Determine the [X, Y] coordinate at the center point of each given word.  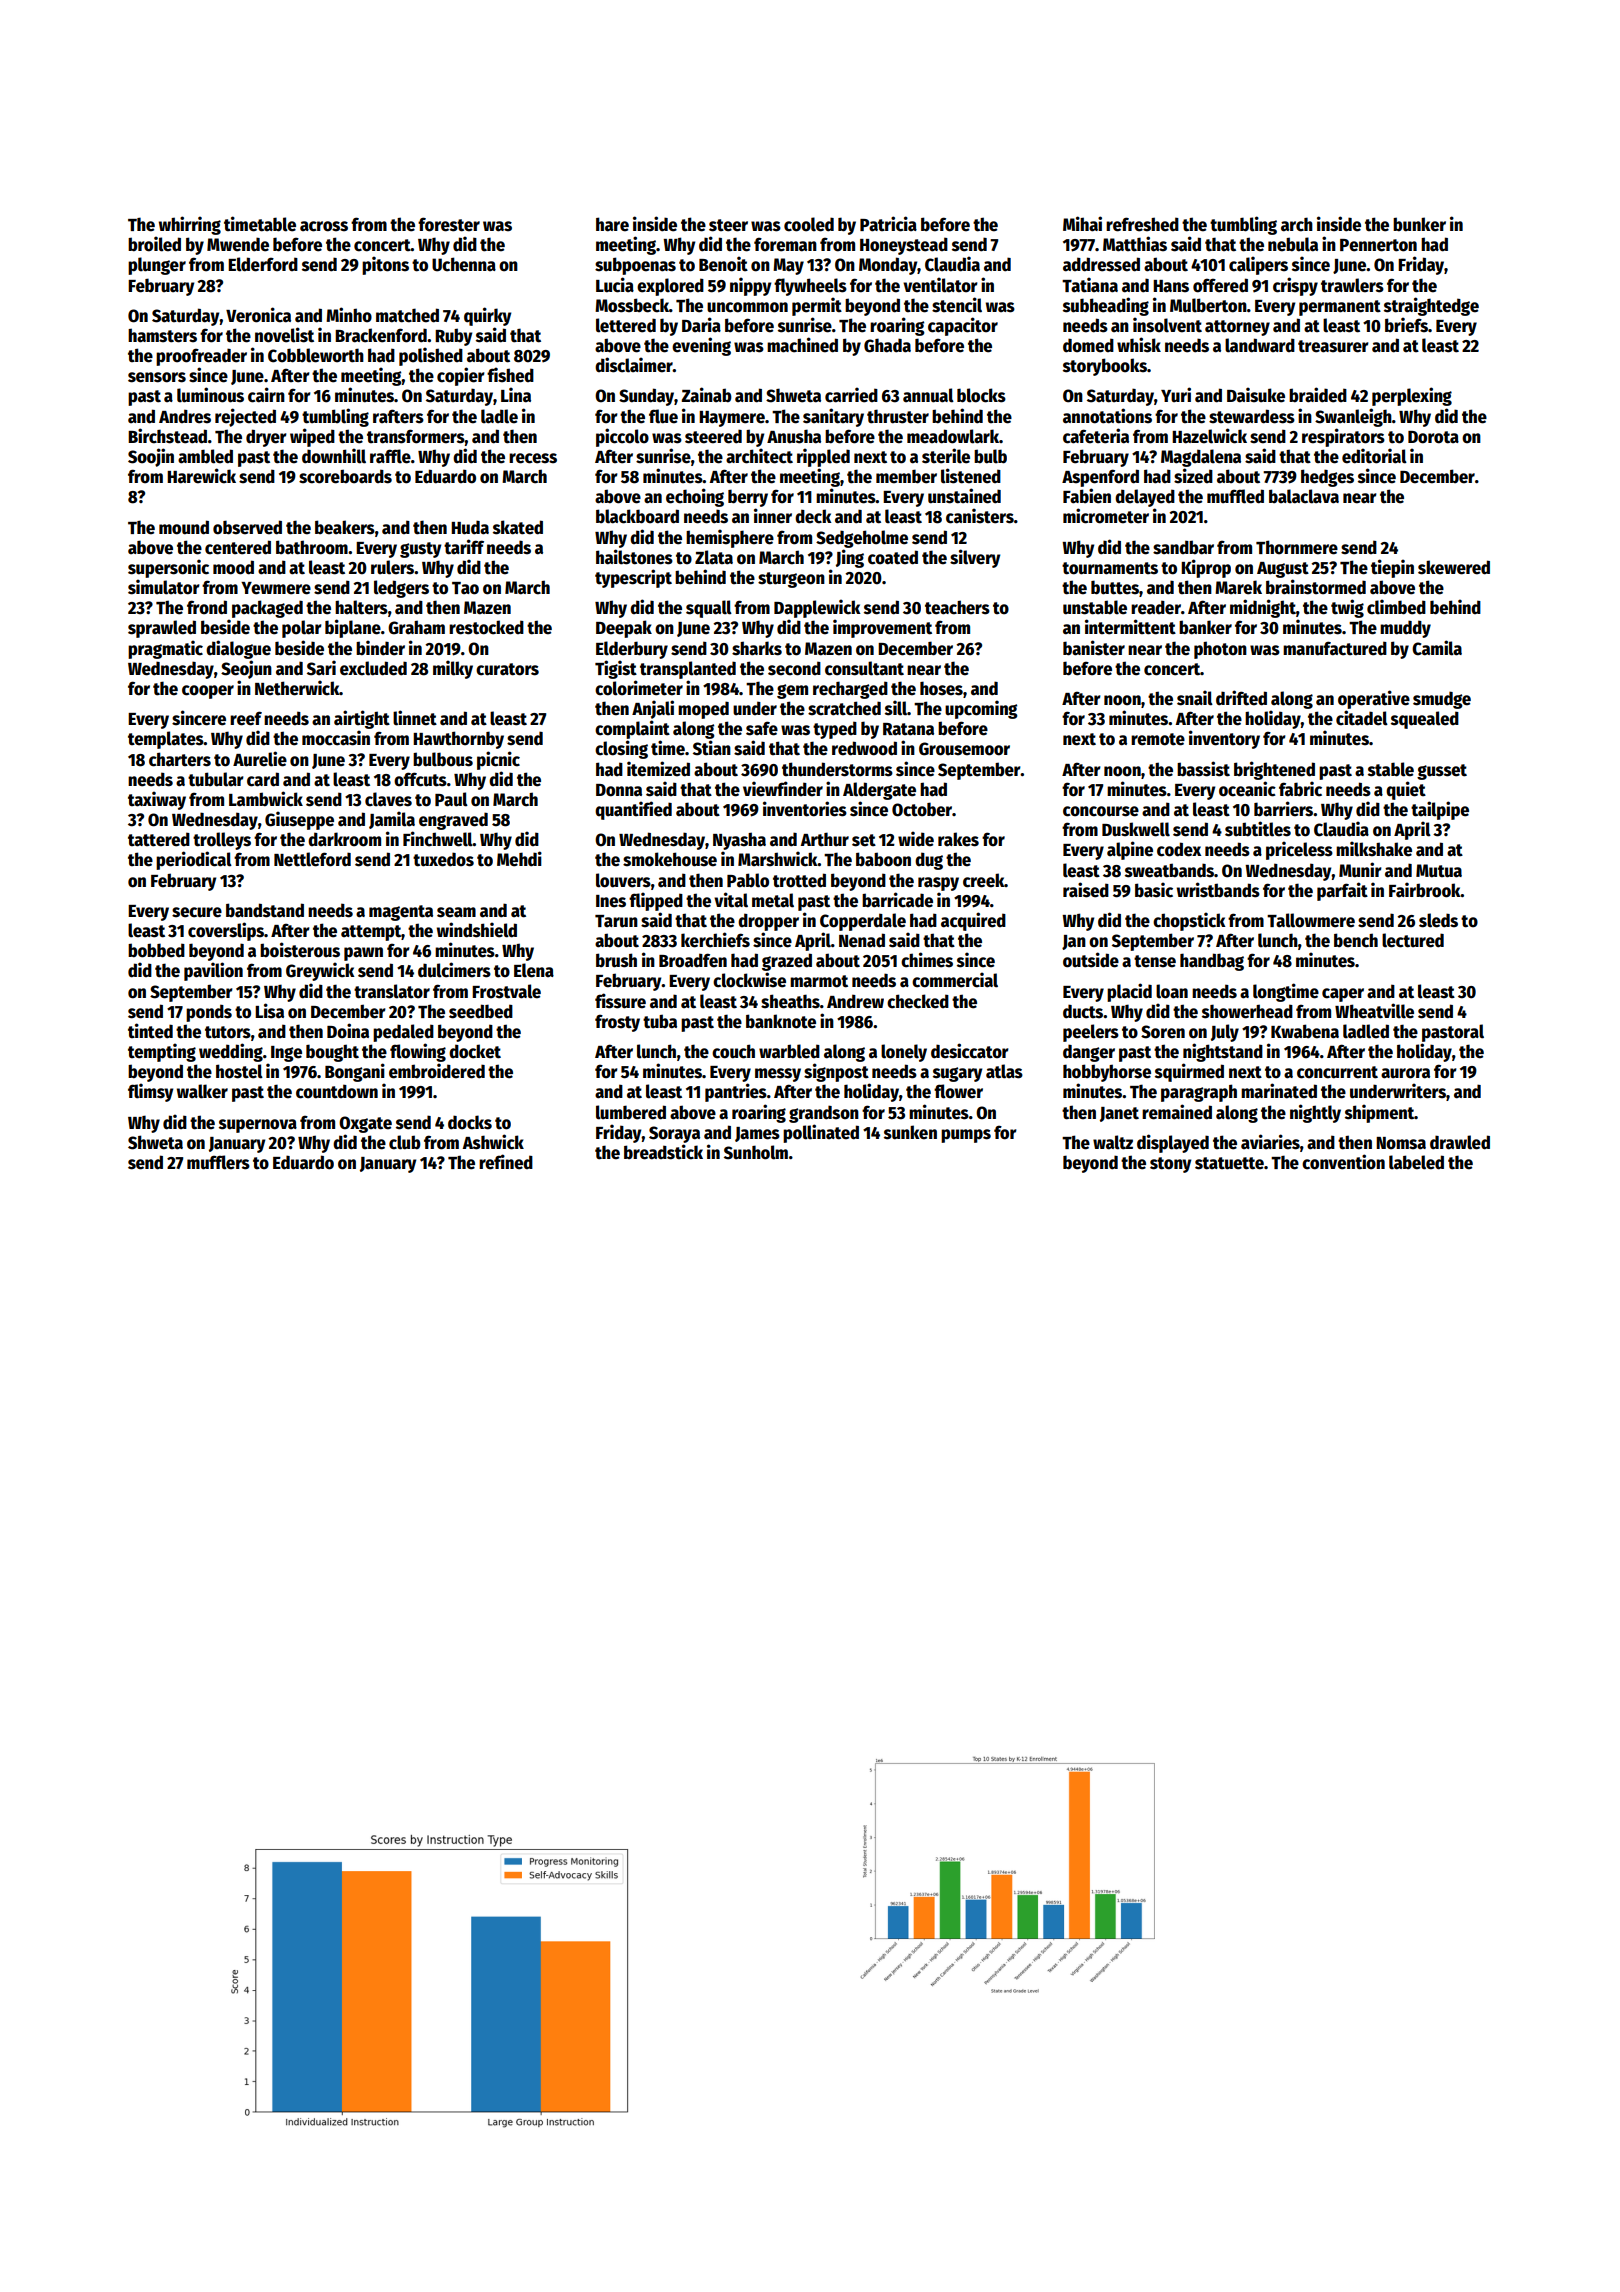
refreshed [1142, 224]
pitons [385, 265]
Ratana [908, 729]
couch [733, 1051]
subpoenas [635, 266]
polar [302, 629]
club [405, 1142]
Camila [1437, 648]
